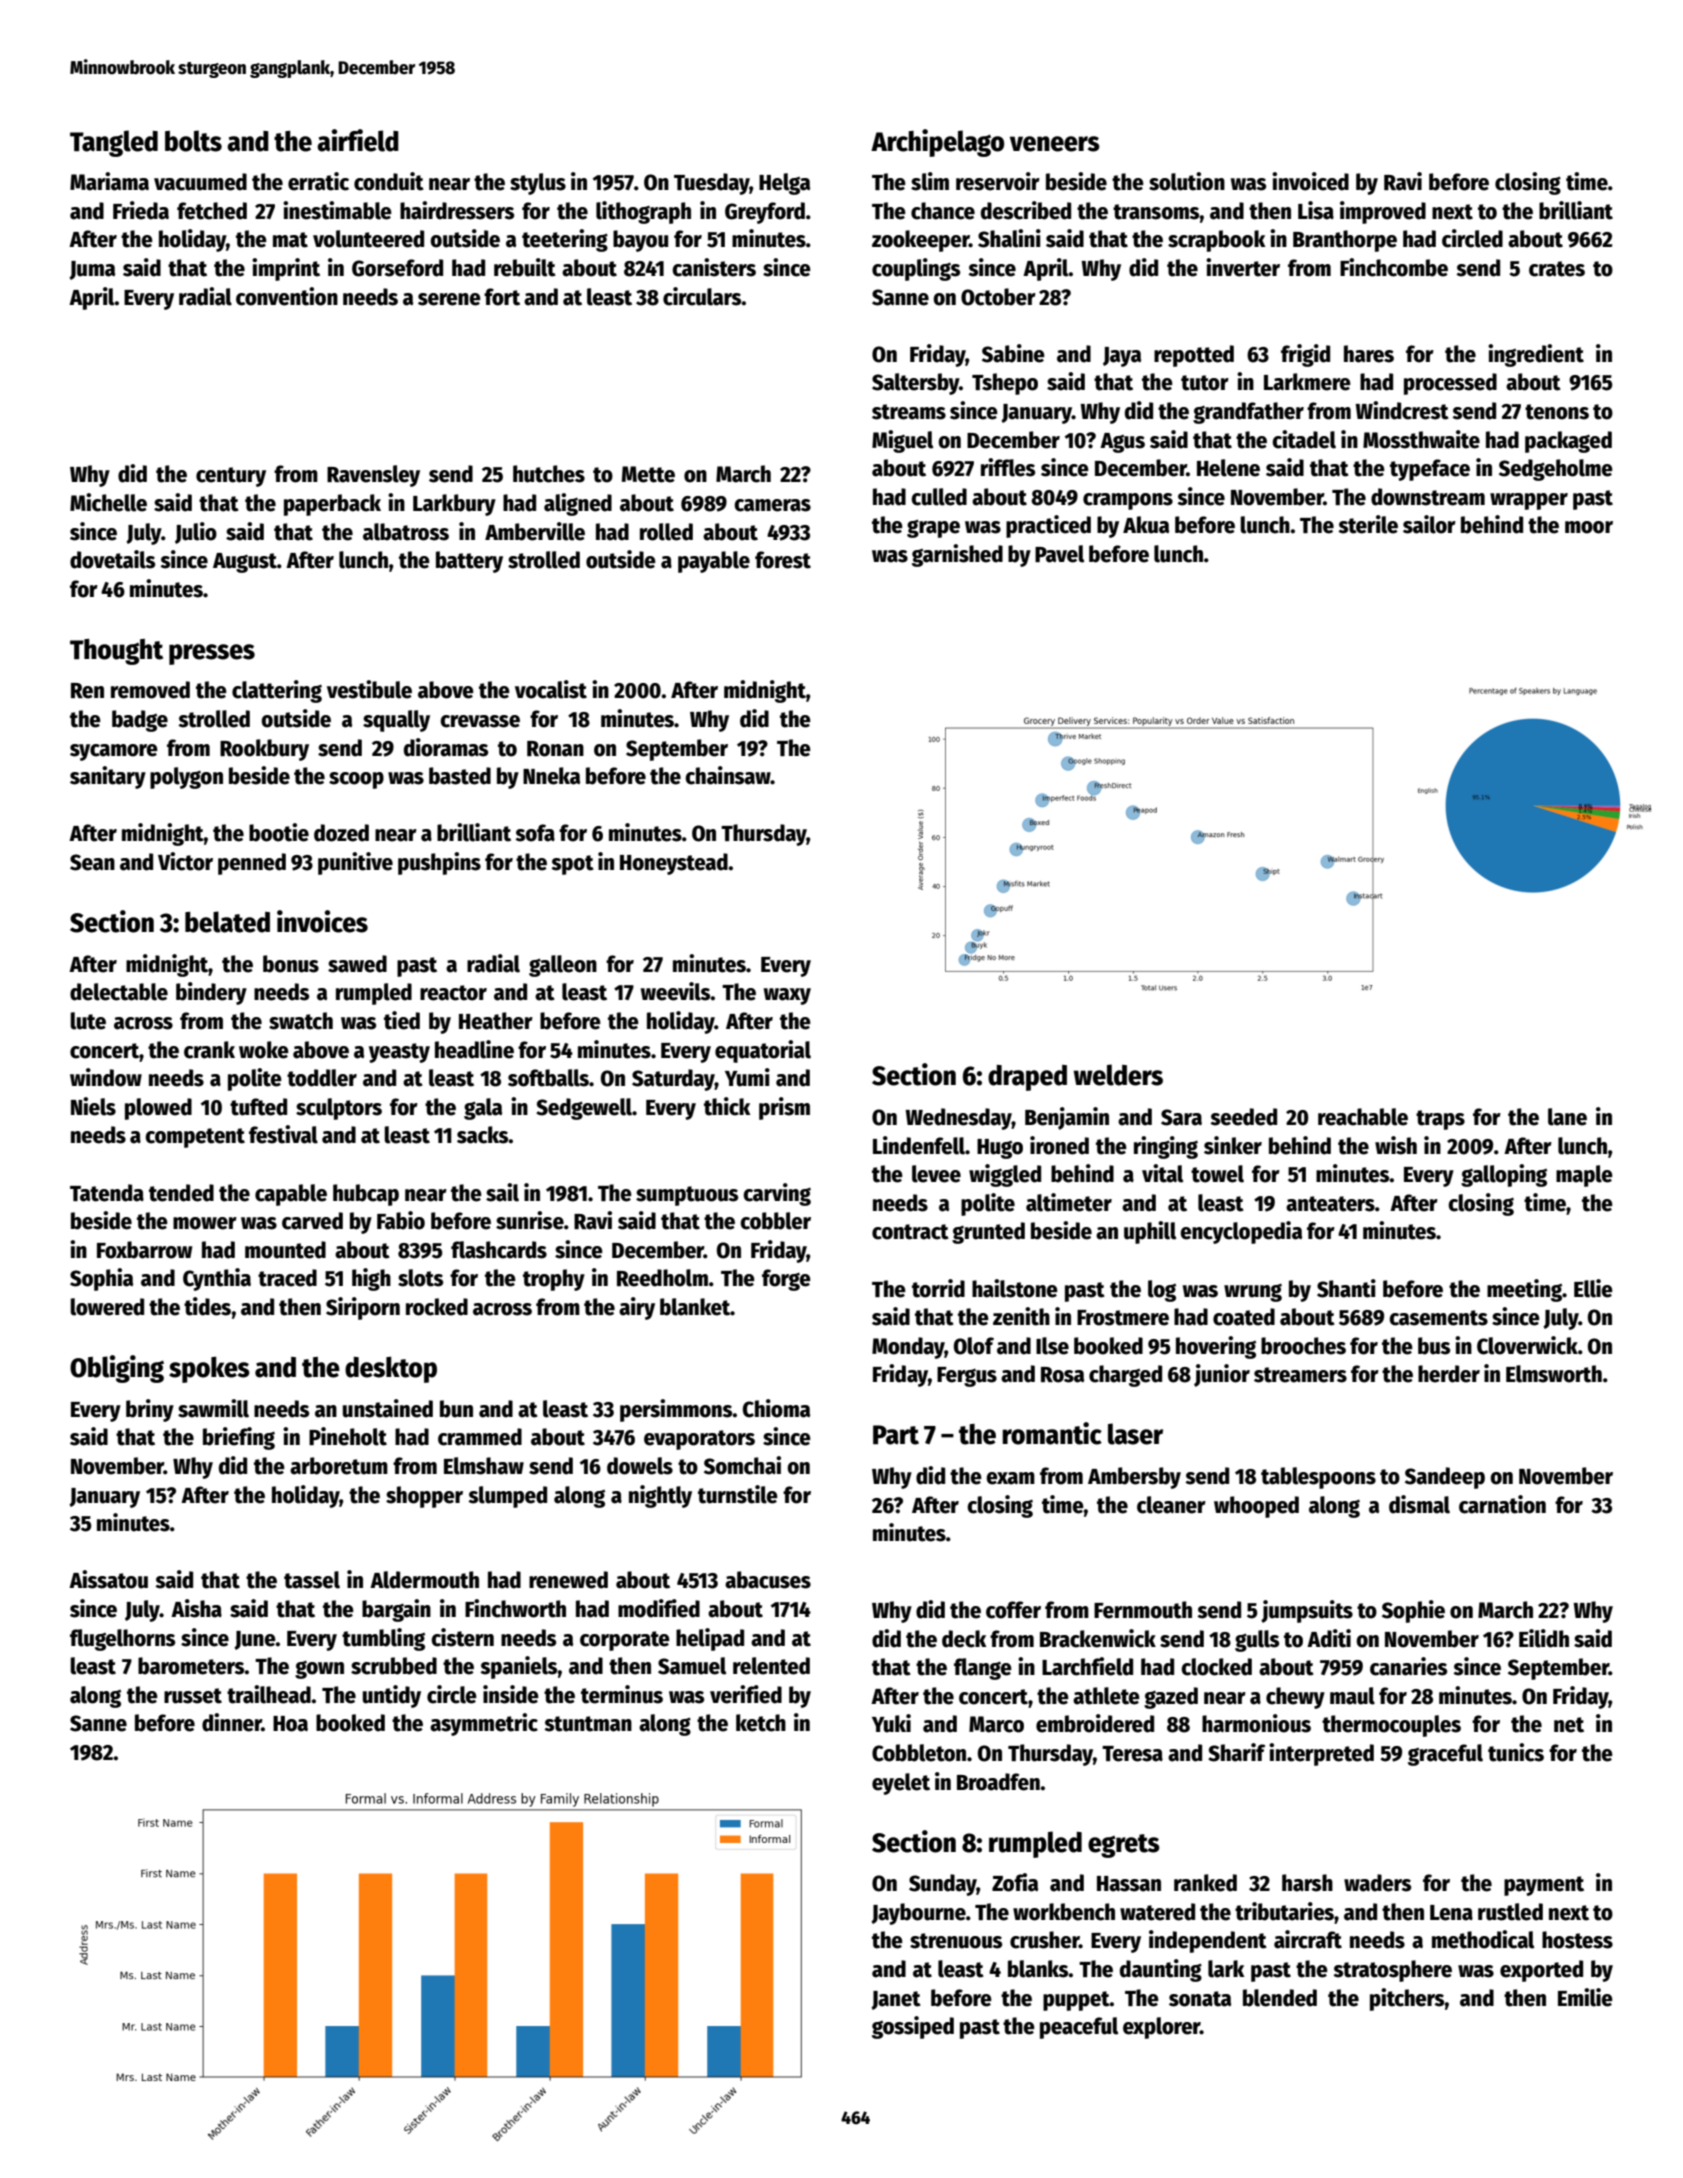  What do you see at coordinates (1408, 1666) in the document?
I see `canaries` at bounding box center [1408, 1666].
